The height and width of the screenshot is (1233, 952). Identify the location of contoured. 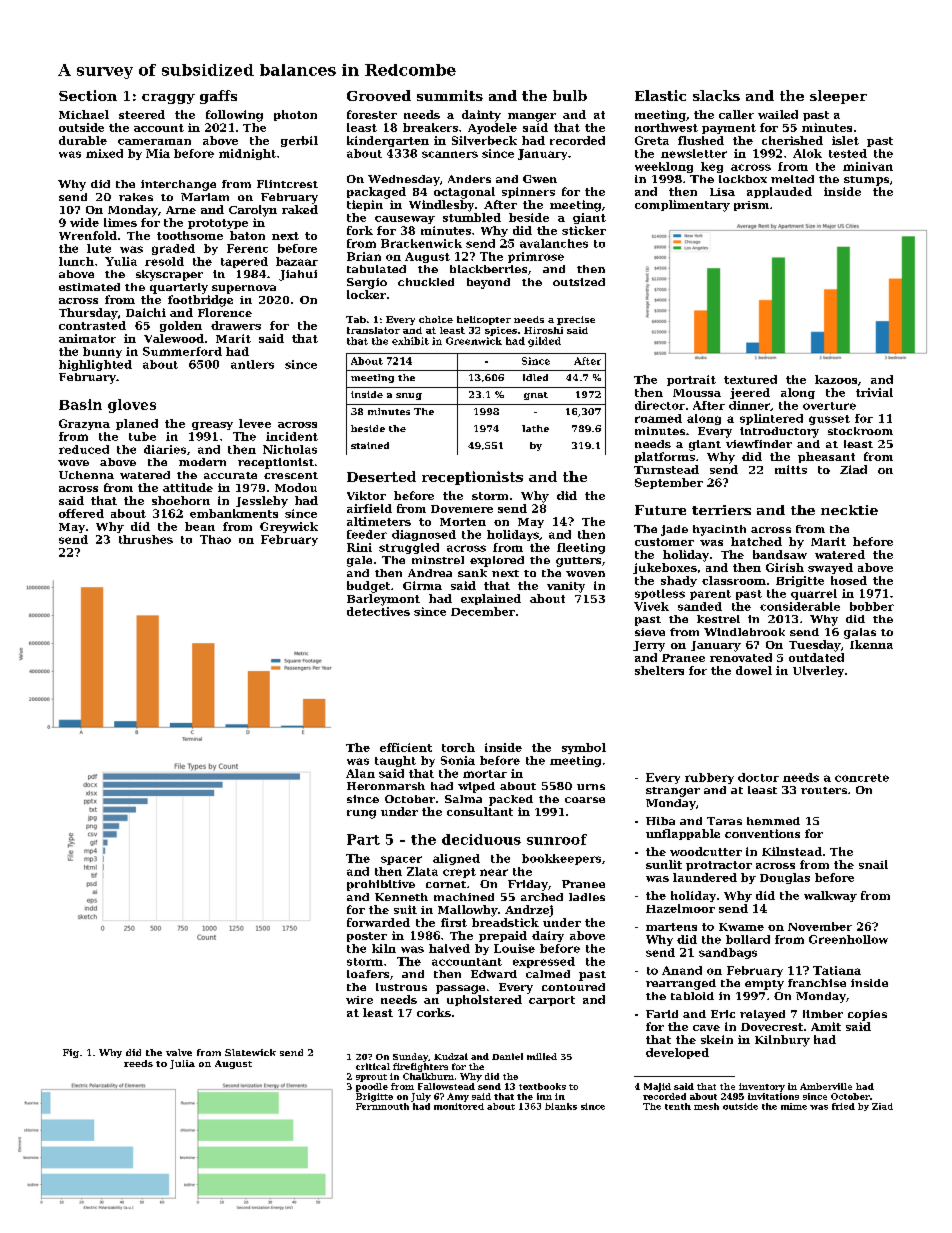
(573, 987).
